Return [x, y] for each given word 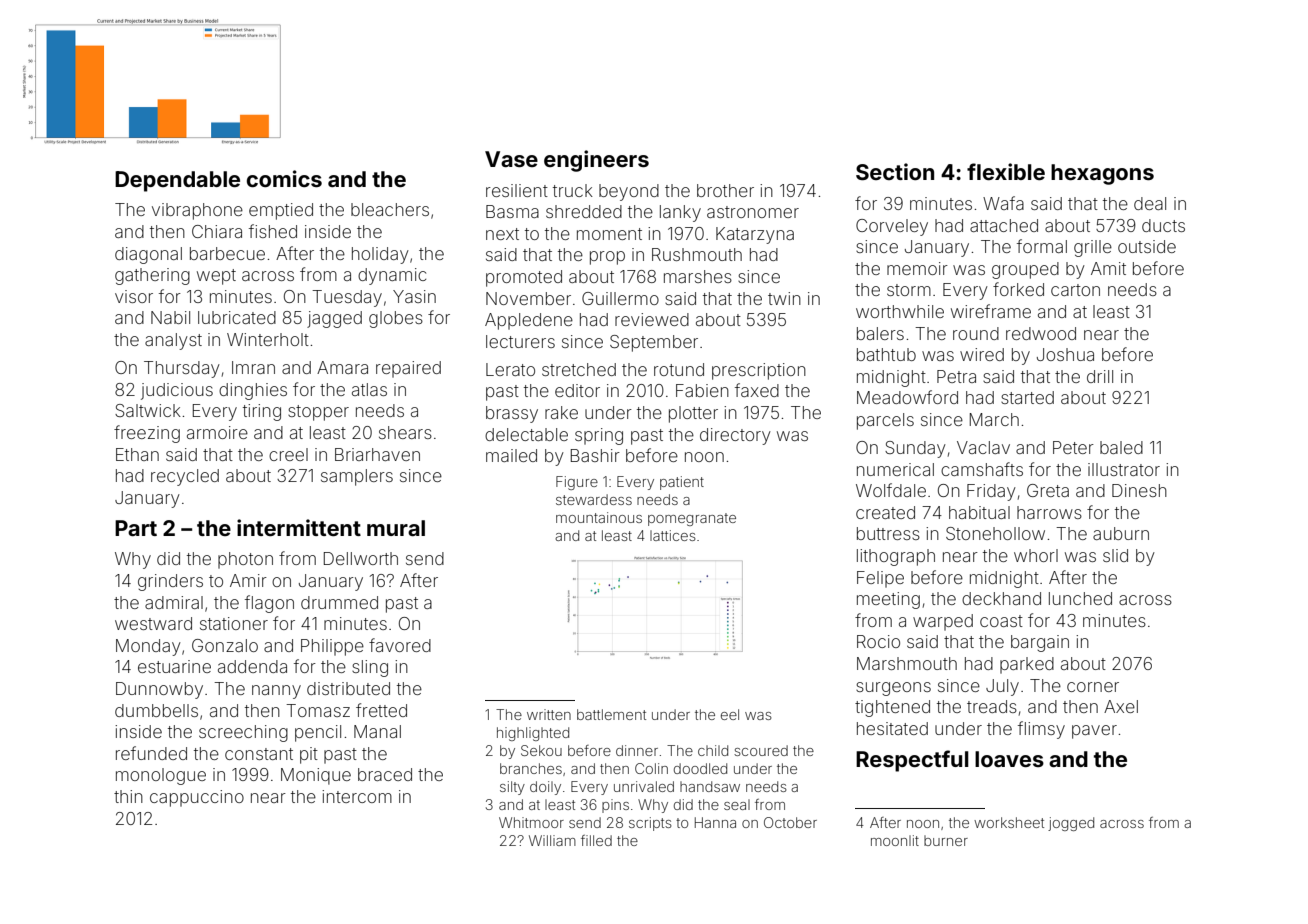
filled [596, 840]
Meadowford [907, 397]
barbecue [227, 253]
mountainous [599, 517]
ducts [1163, 225]
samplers [357, 477]
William [552, 840]
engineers [596, 161]
